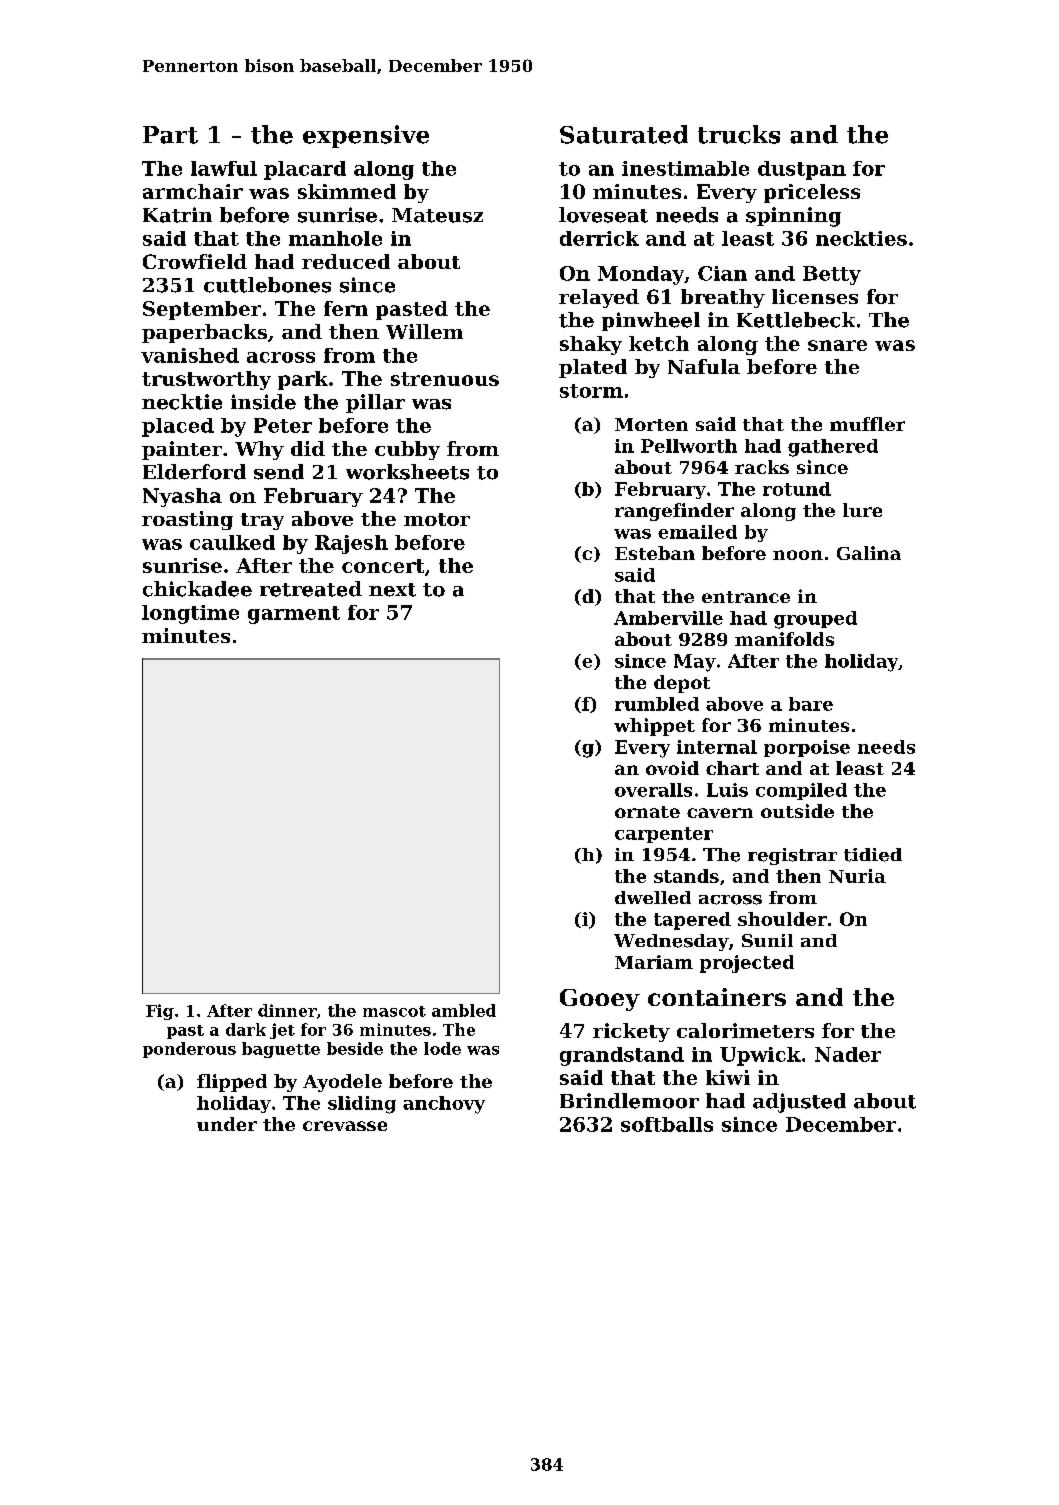 The image size is (1059, 1505). Describe the element at coordinates (599, 298) in the page. I see `relayed` at that location.
